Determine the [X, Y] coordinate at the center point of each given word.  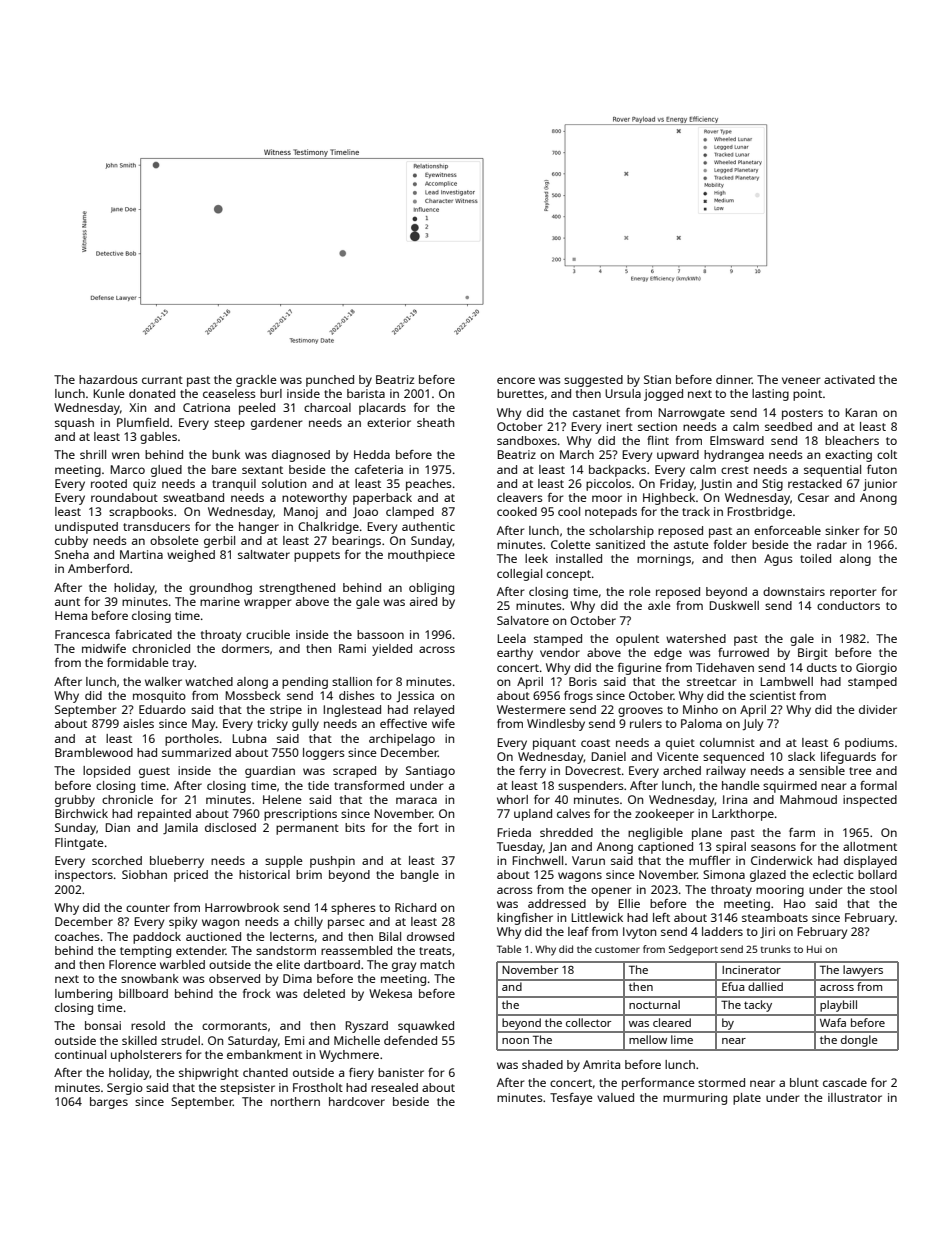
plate [747, 1099]
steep [229, 424]
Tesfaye [571, 1099]
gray [404, 967]
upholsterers [146, 1056]
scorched [117, 860]
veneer [801, 380]
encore [516, 380]
